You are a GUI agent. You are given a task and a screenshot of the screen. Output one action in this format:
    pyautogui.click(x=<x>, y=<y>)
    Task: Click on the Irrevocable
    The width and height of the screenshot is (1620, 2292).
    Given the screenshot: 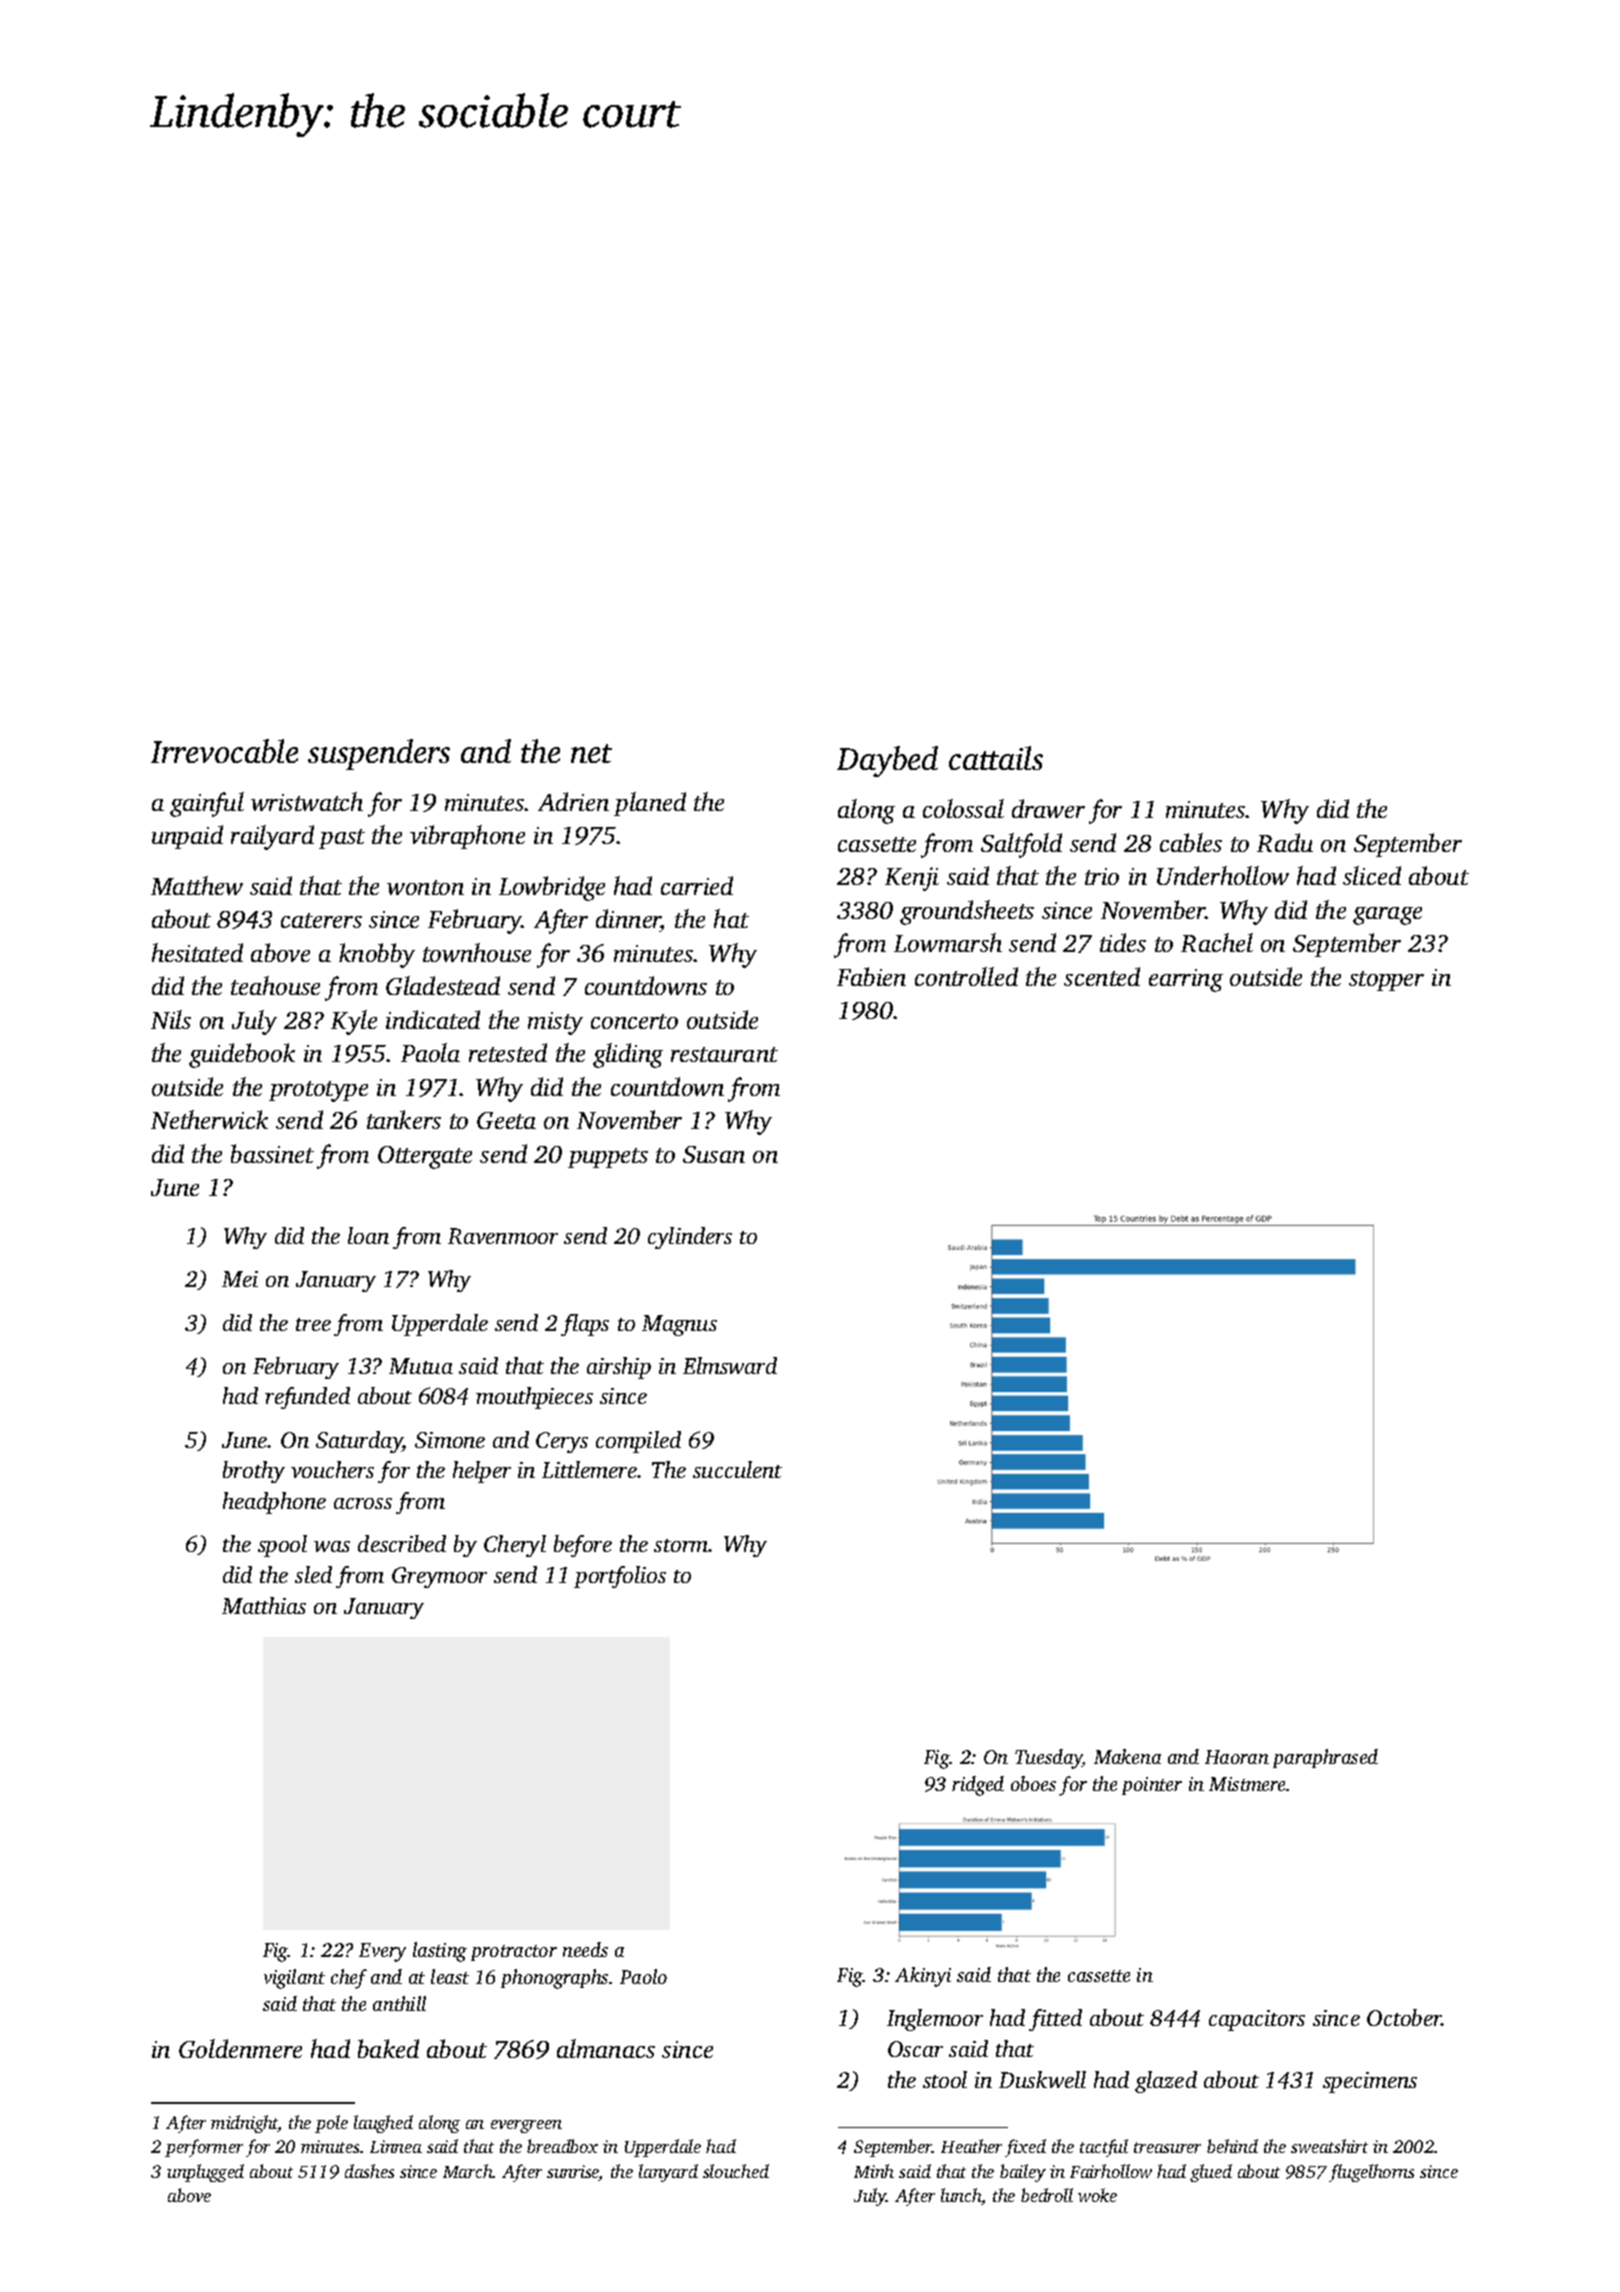 What is the action you would take?
    pyautogui.click(x=224, y=751)
